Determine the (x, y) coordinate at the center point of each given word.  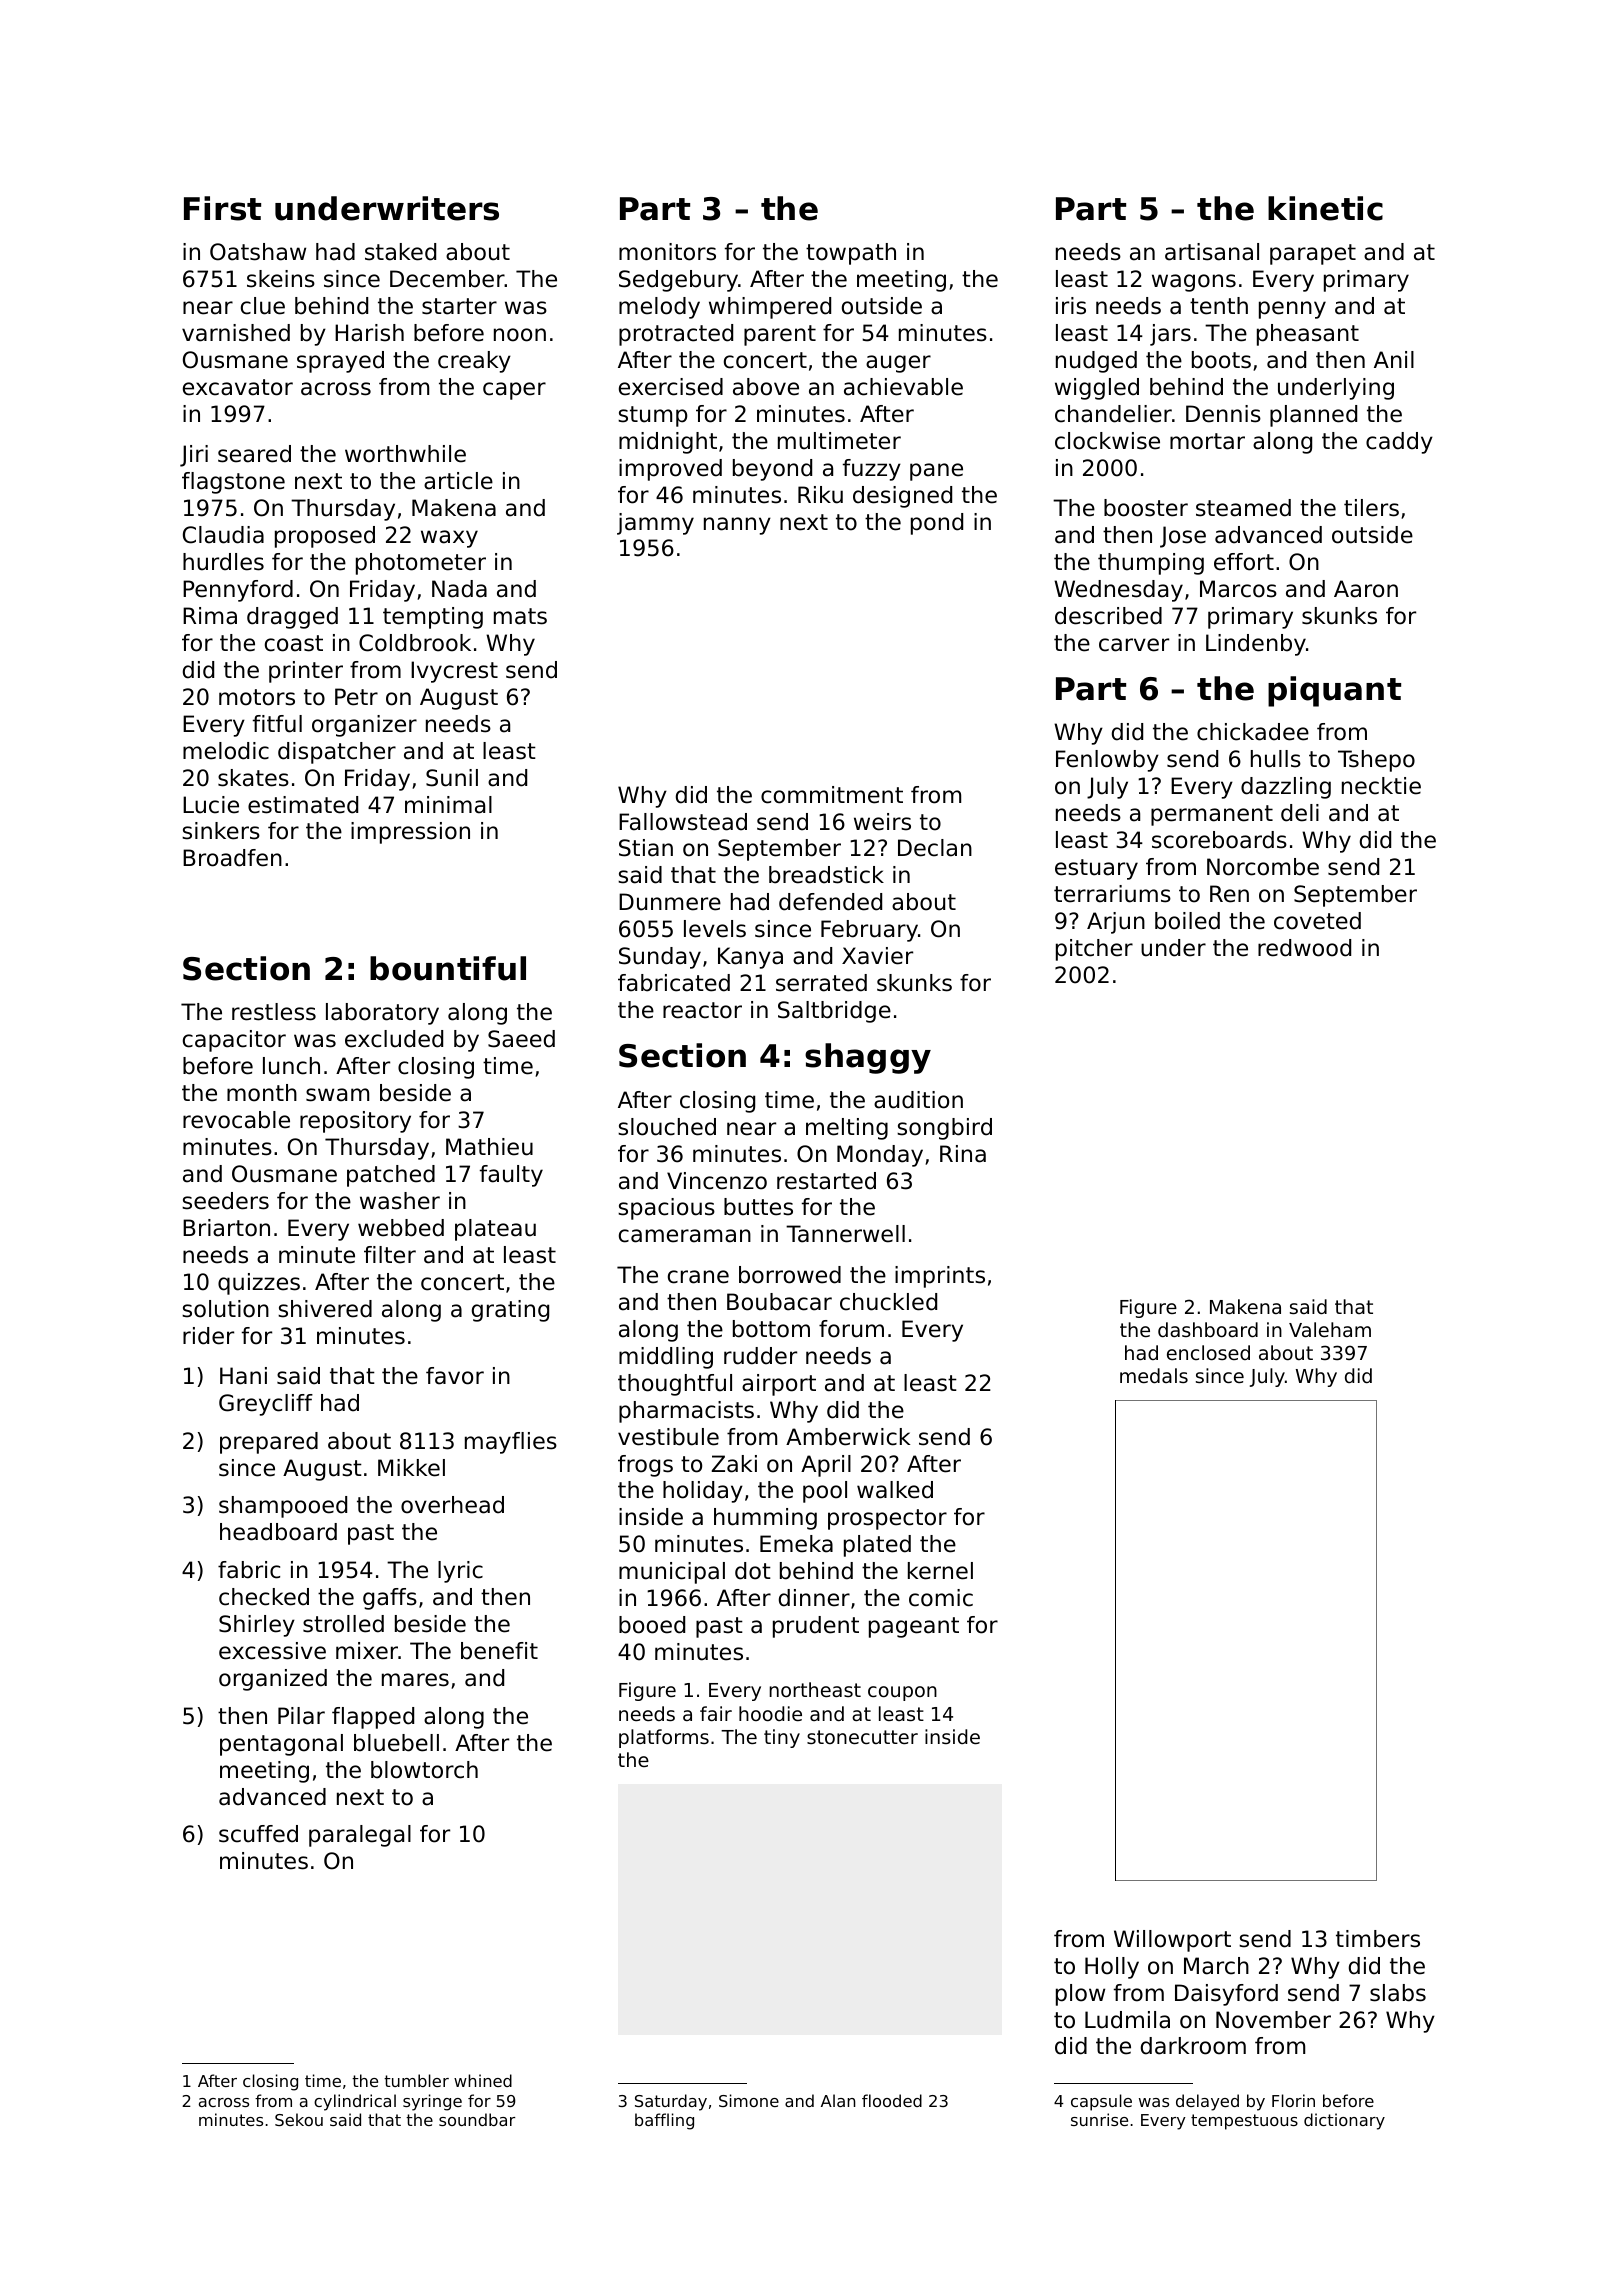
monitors (667, 252)
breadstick (826, 875)
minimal (448, 805)
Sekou (299, 2119)
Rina (963, 1154)
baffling (664, 2121)
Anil (1394, 359)
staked (400, 252)
